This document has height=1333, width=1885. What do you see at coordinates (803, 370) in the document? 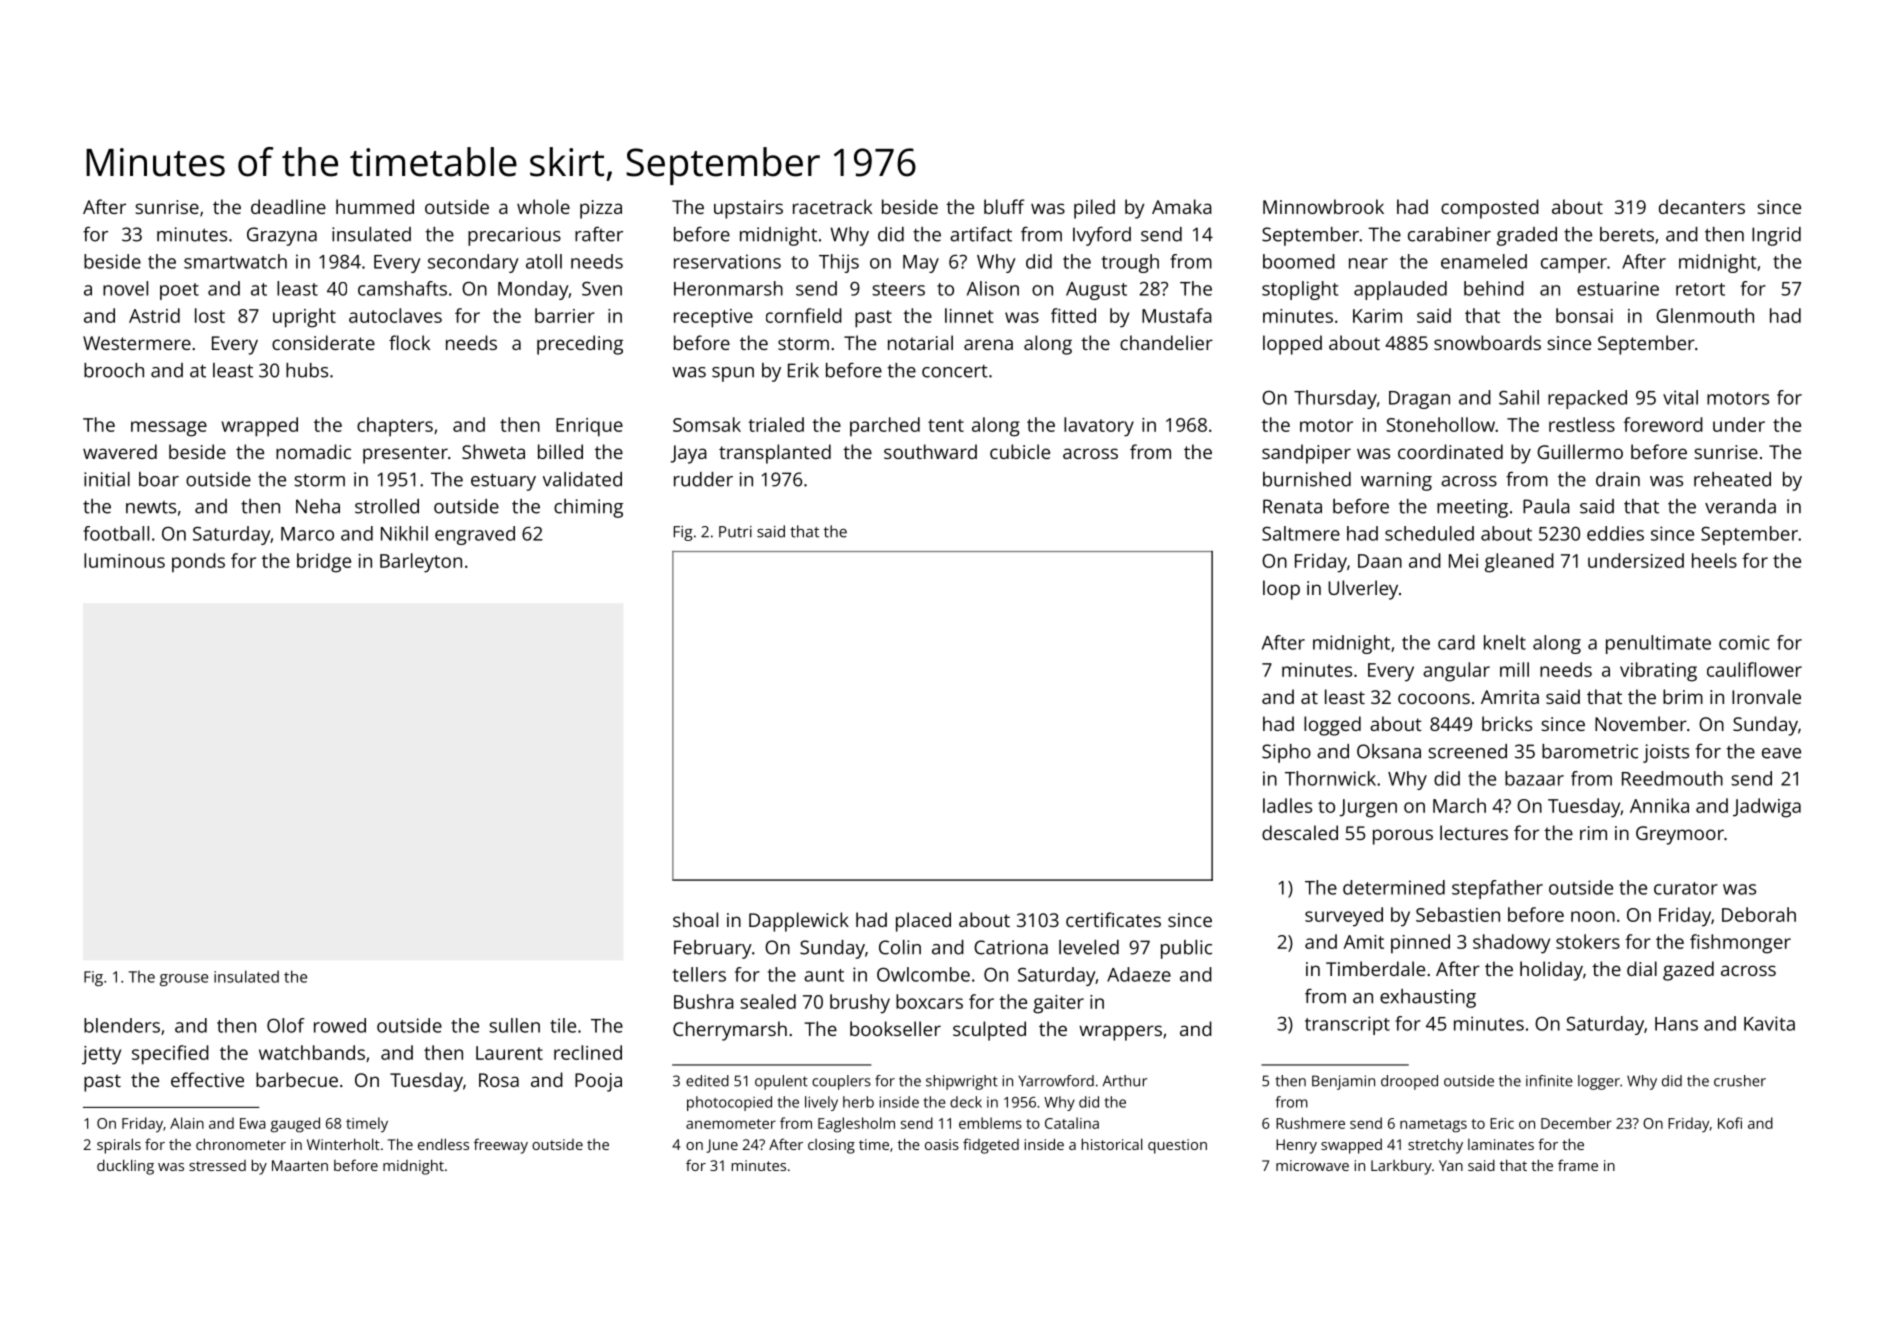
I see `Erik` at bounding box center [803, 370].
